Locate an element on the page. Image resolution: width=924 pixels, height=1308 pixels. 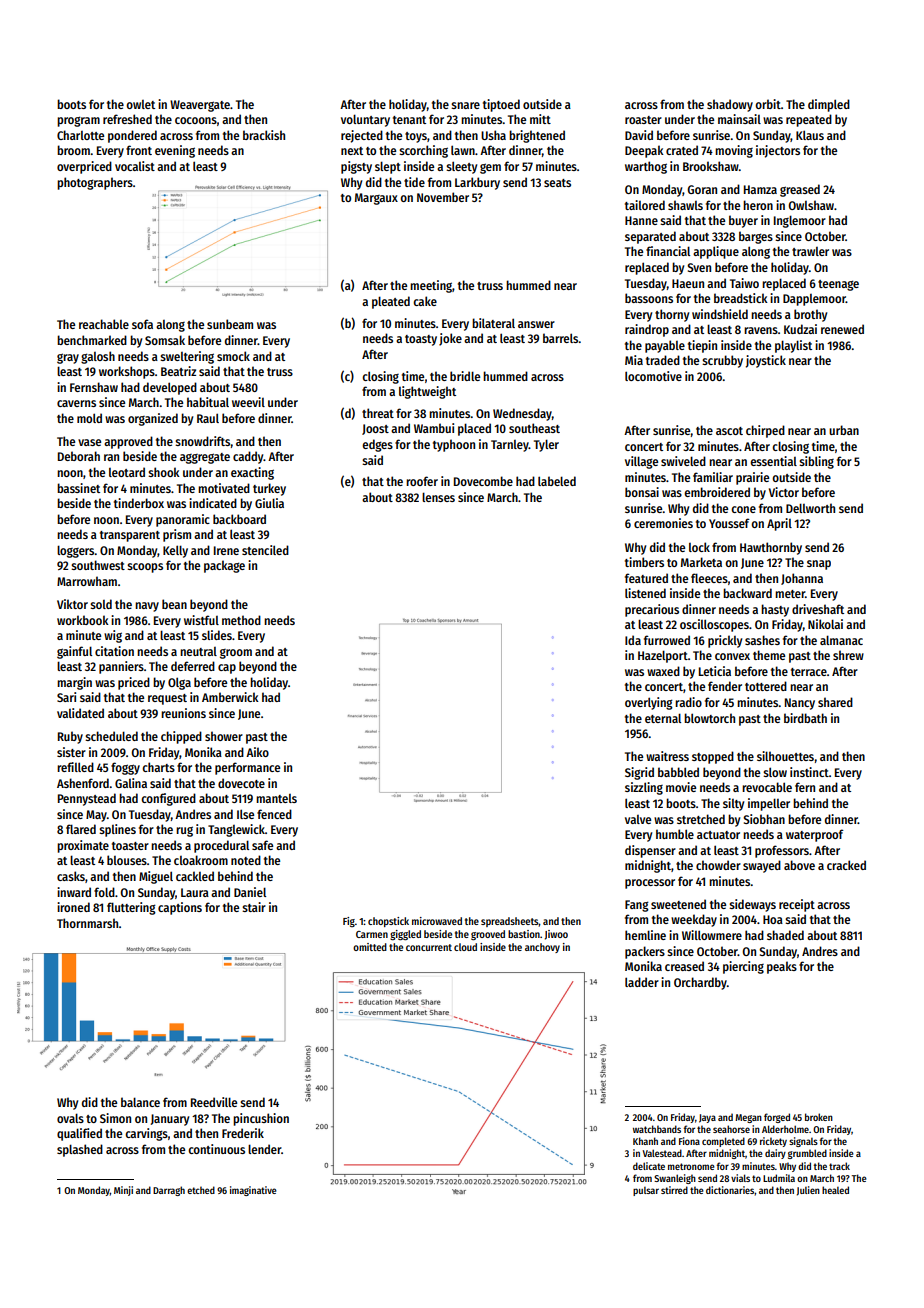
Dellworth is located at coordinates (810, 508).
